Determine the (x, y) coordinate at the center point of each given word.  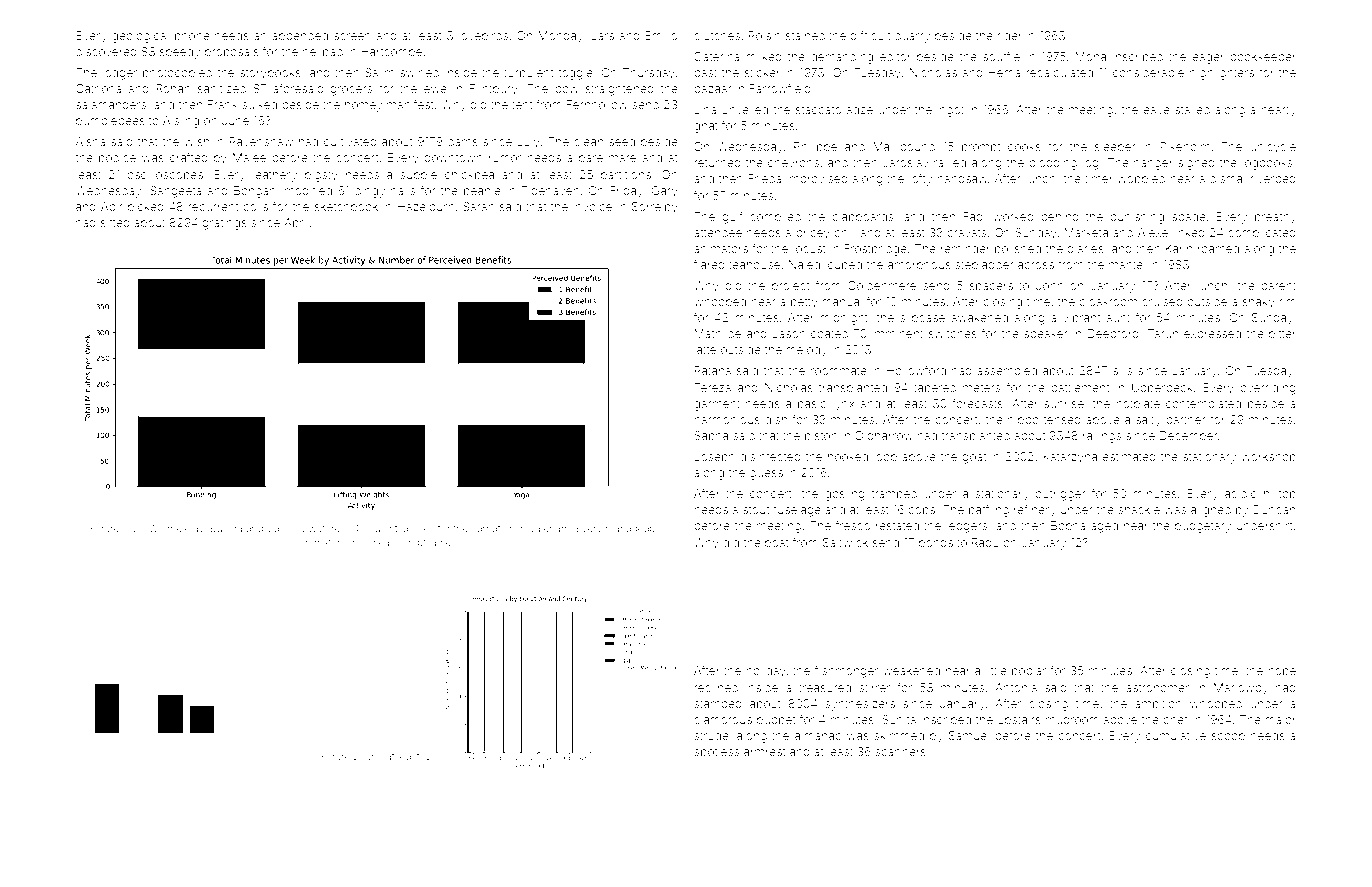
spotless (716, 753)
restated (897, 525)
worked (1013, 216)
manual (842, 301)
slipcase (922, 318)
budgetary (1203, 527)
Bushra (226, 528)
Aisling (181, 122)
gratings (224, 224)
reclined (716, 687)
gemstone (325, 543)
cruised (1162, 301)
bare (591, 157)
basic (812, 403)
